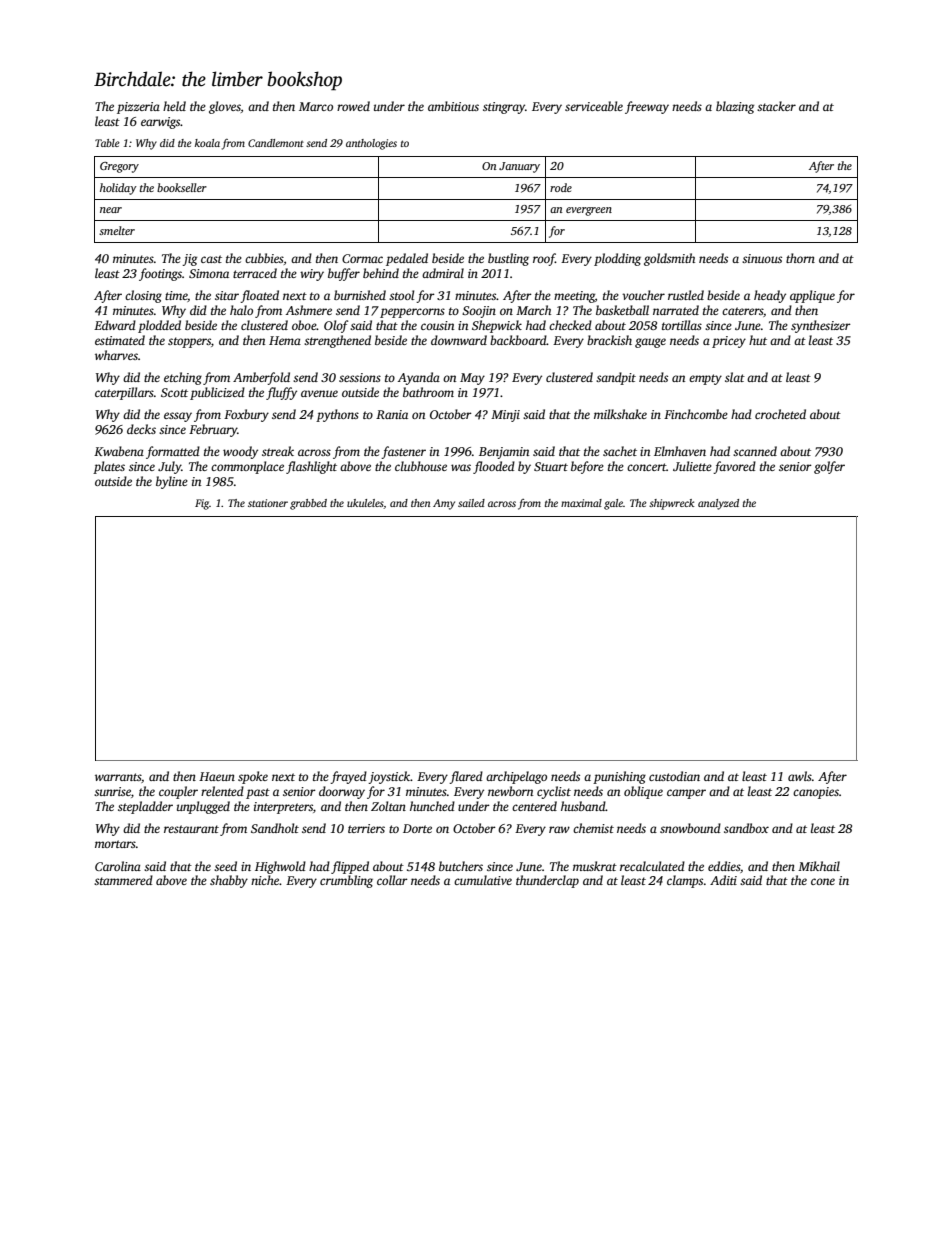  I want to click on awls, so click(800, 776).
